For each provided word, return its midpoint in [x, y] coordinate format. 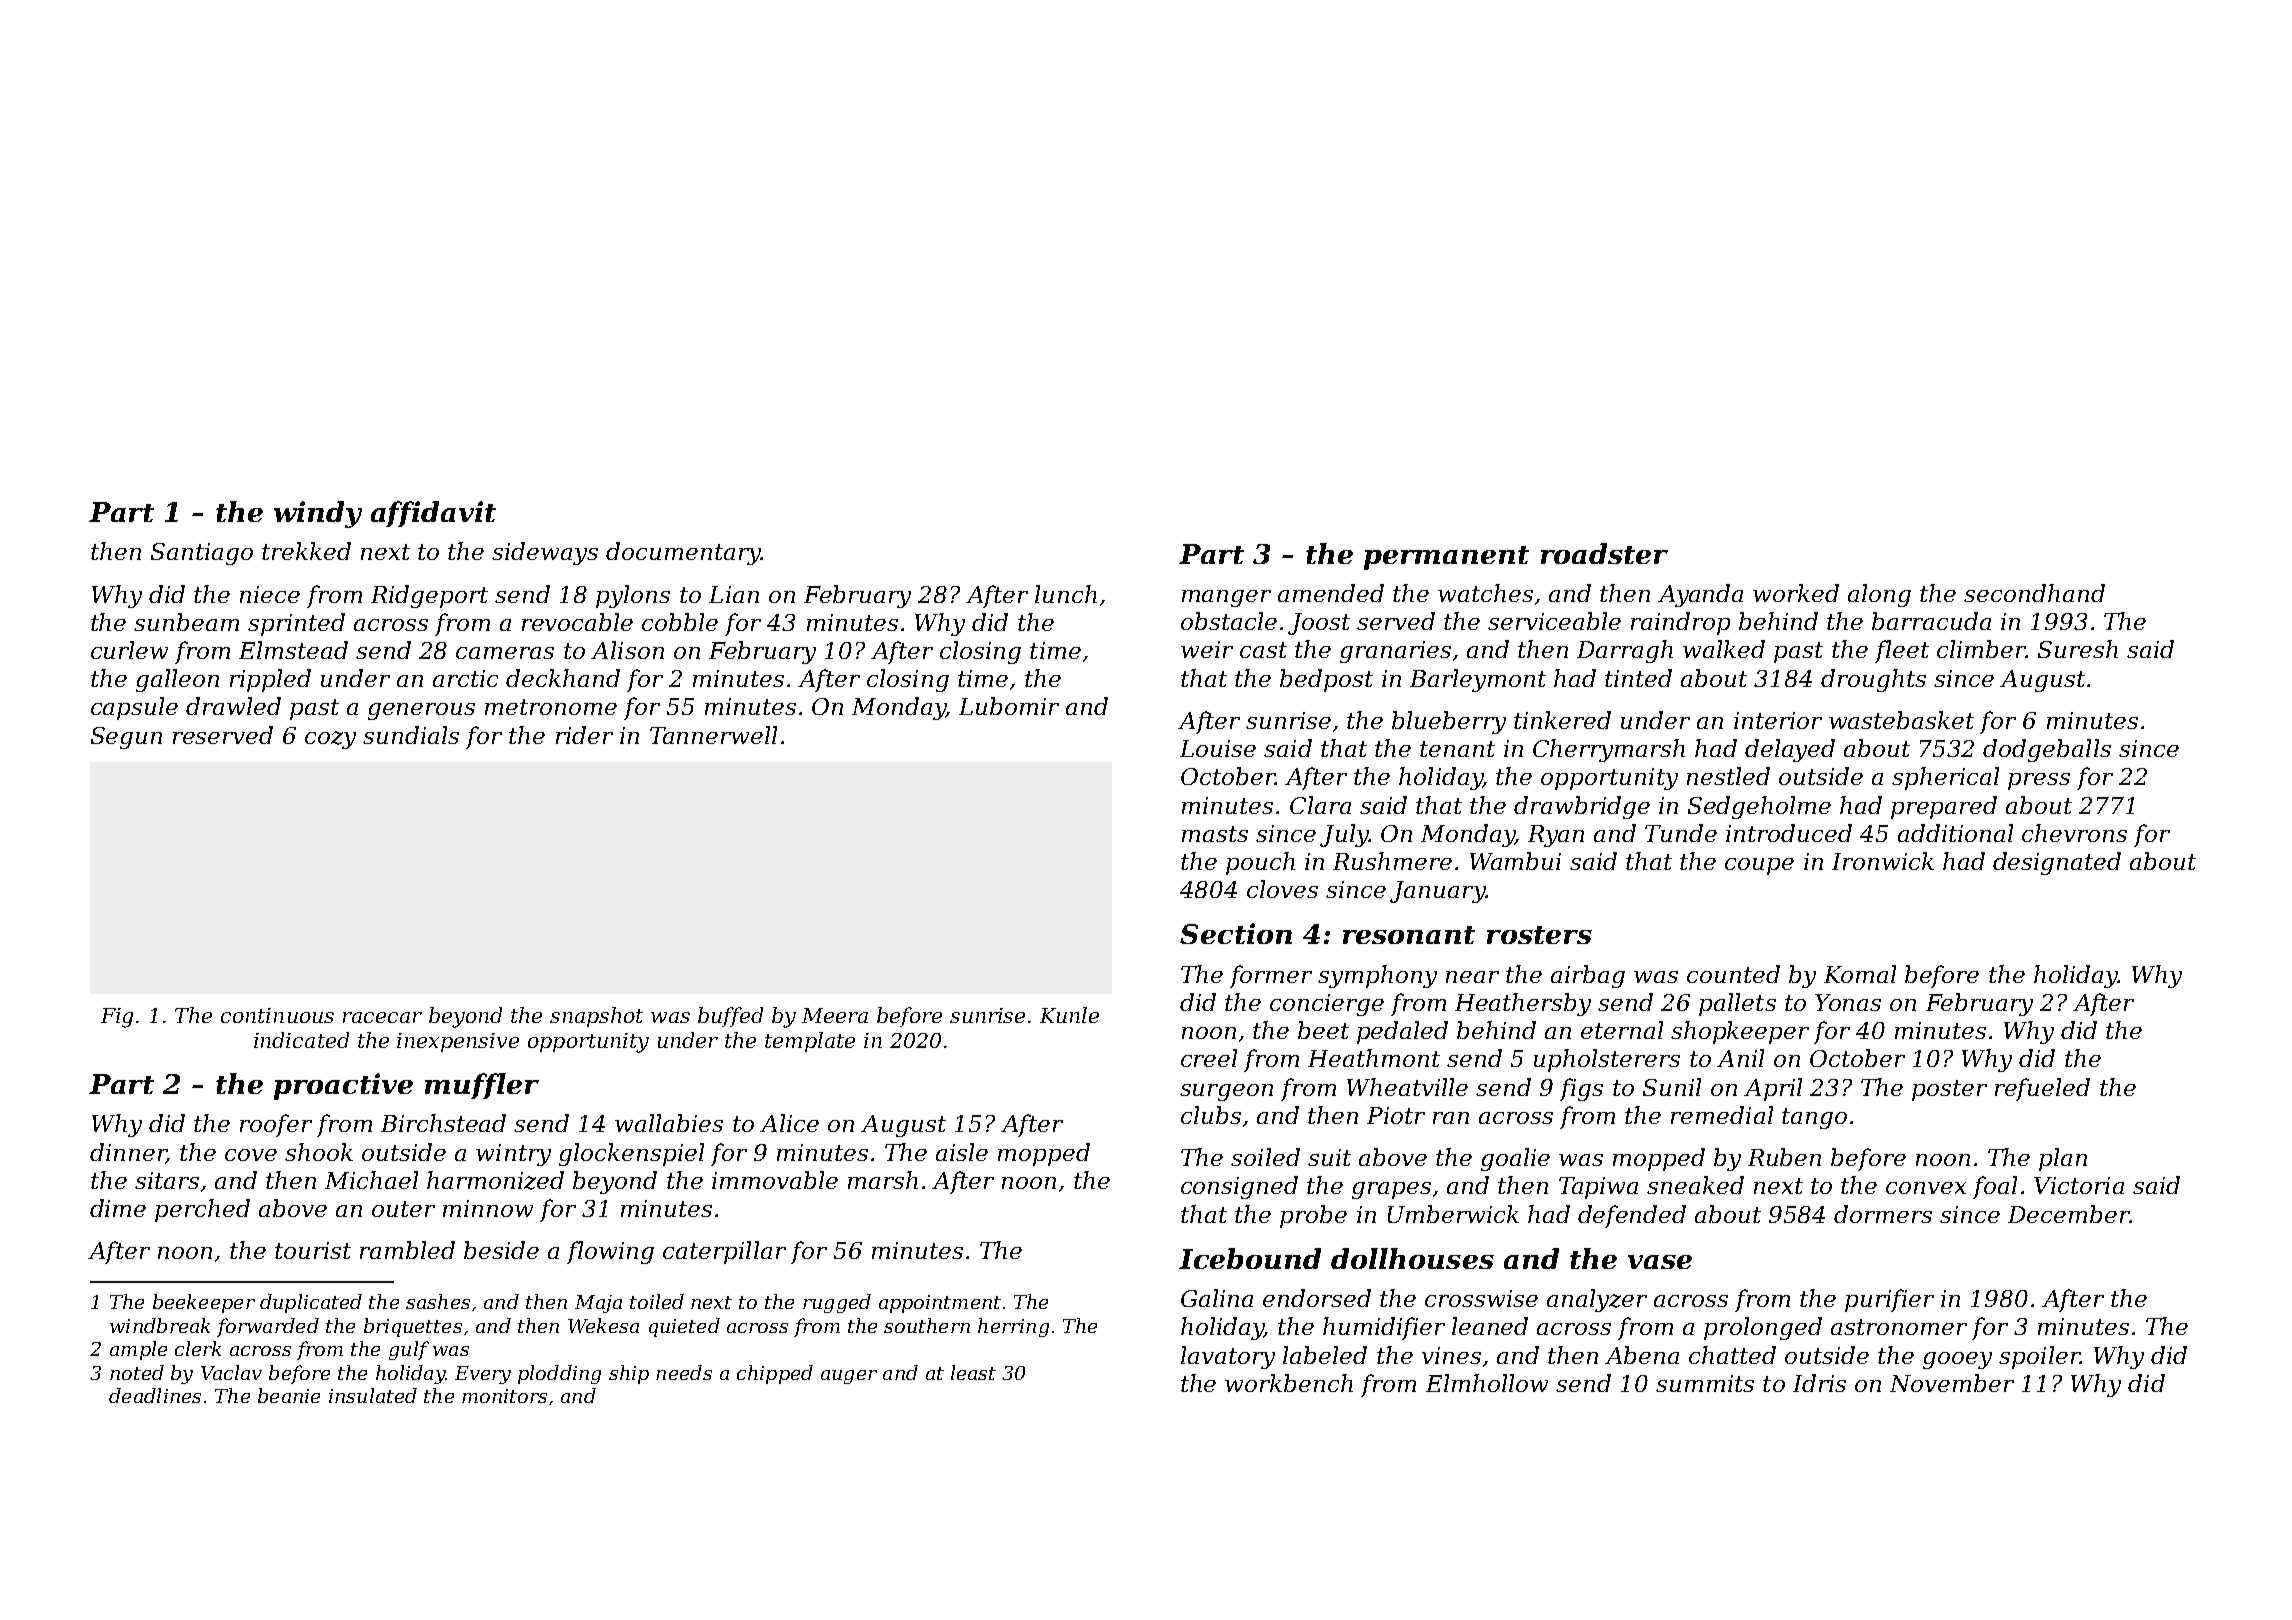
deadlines [155, 1395]
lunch [1066, 594]
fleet [1902, 651]
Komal [1860, 974]
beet [1323, 1030]
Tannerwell [713, 735]
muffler [482, 1086]
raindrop [1680, 623]
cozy [330, 740]
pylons [633, 596]
